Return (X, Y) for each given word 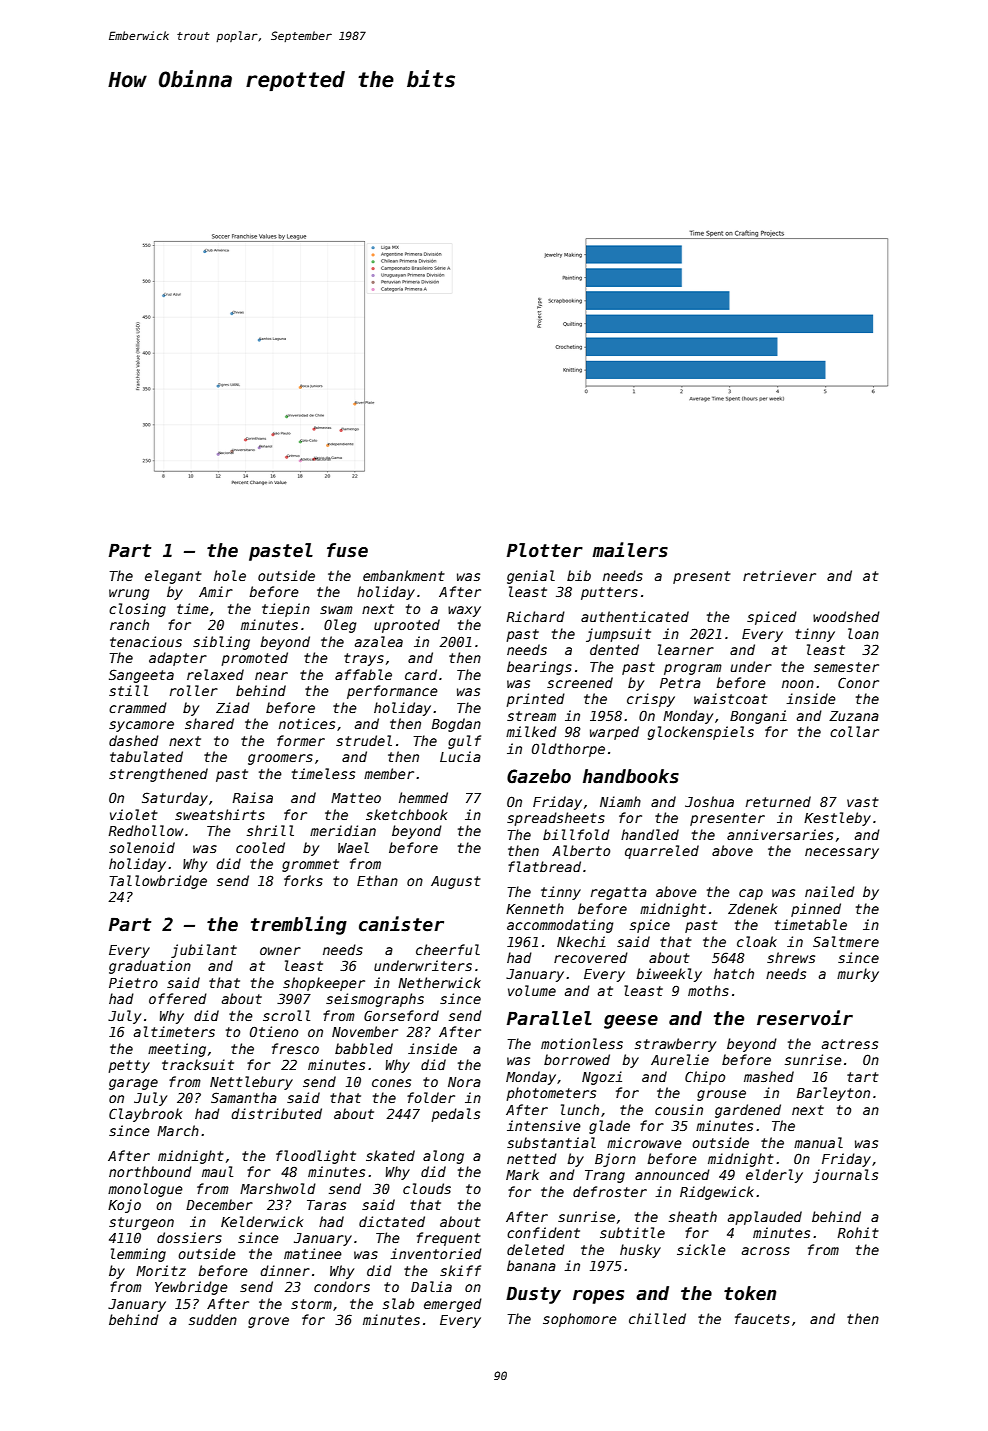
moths (708, 990)
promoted (254, 659)
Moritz (161, 1270)
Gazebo (539, 776)
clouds (427, 1188)
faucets (762, 1318)
